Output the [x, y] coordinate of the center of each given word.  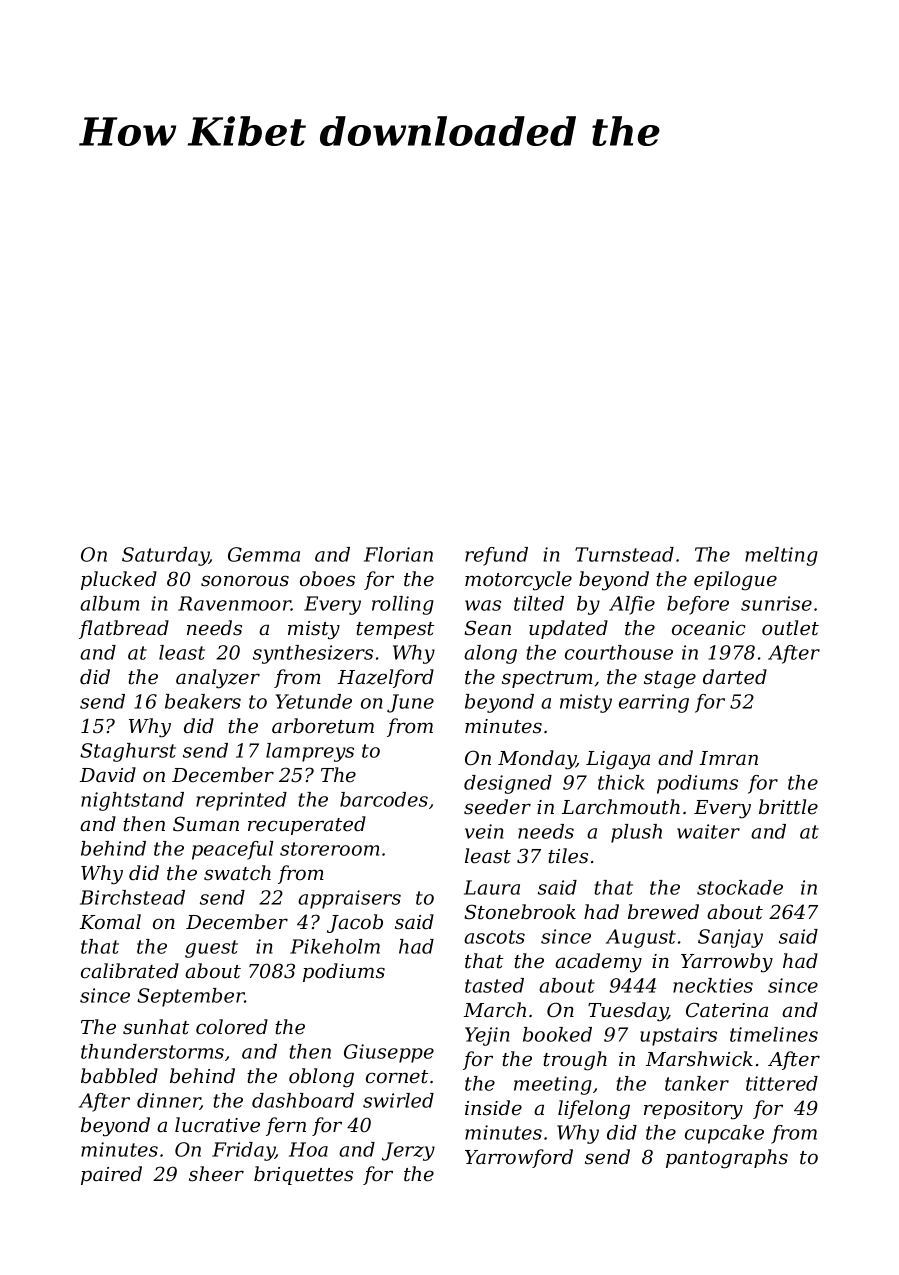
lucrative [217, 1125]
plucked [119, 580]
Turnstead [624, 554]
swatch [237, 873]
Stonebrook [520, 912]
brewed [663, 912]
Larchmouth [621, 807]
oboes [327, 579]
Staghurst [128, 752]
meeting [553, 1085]
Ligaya [618, 760]
